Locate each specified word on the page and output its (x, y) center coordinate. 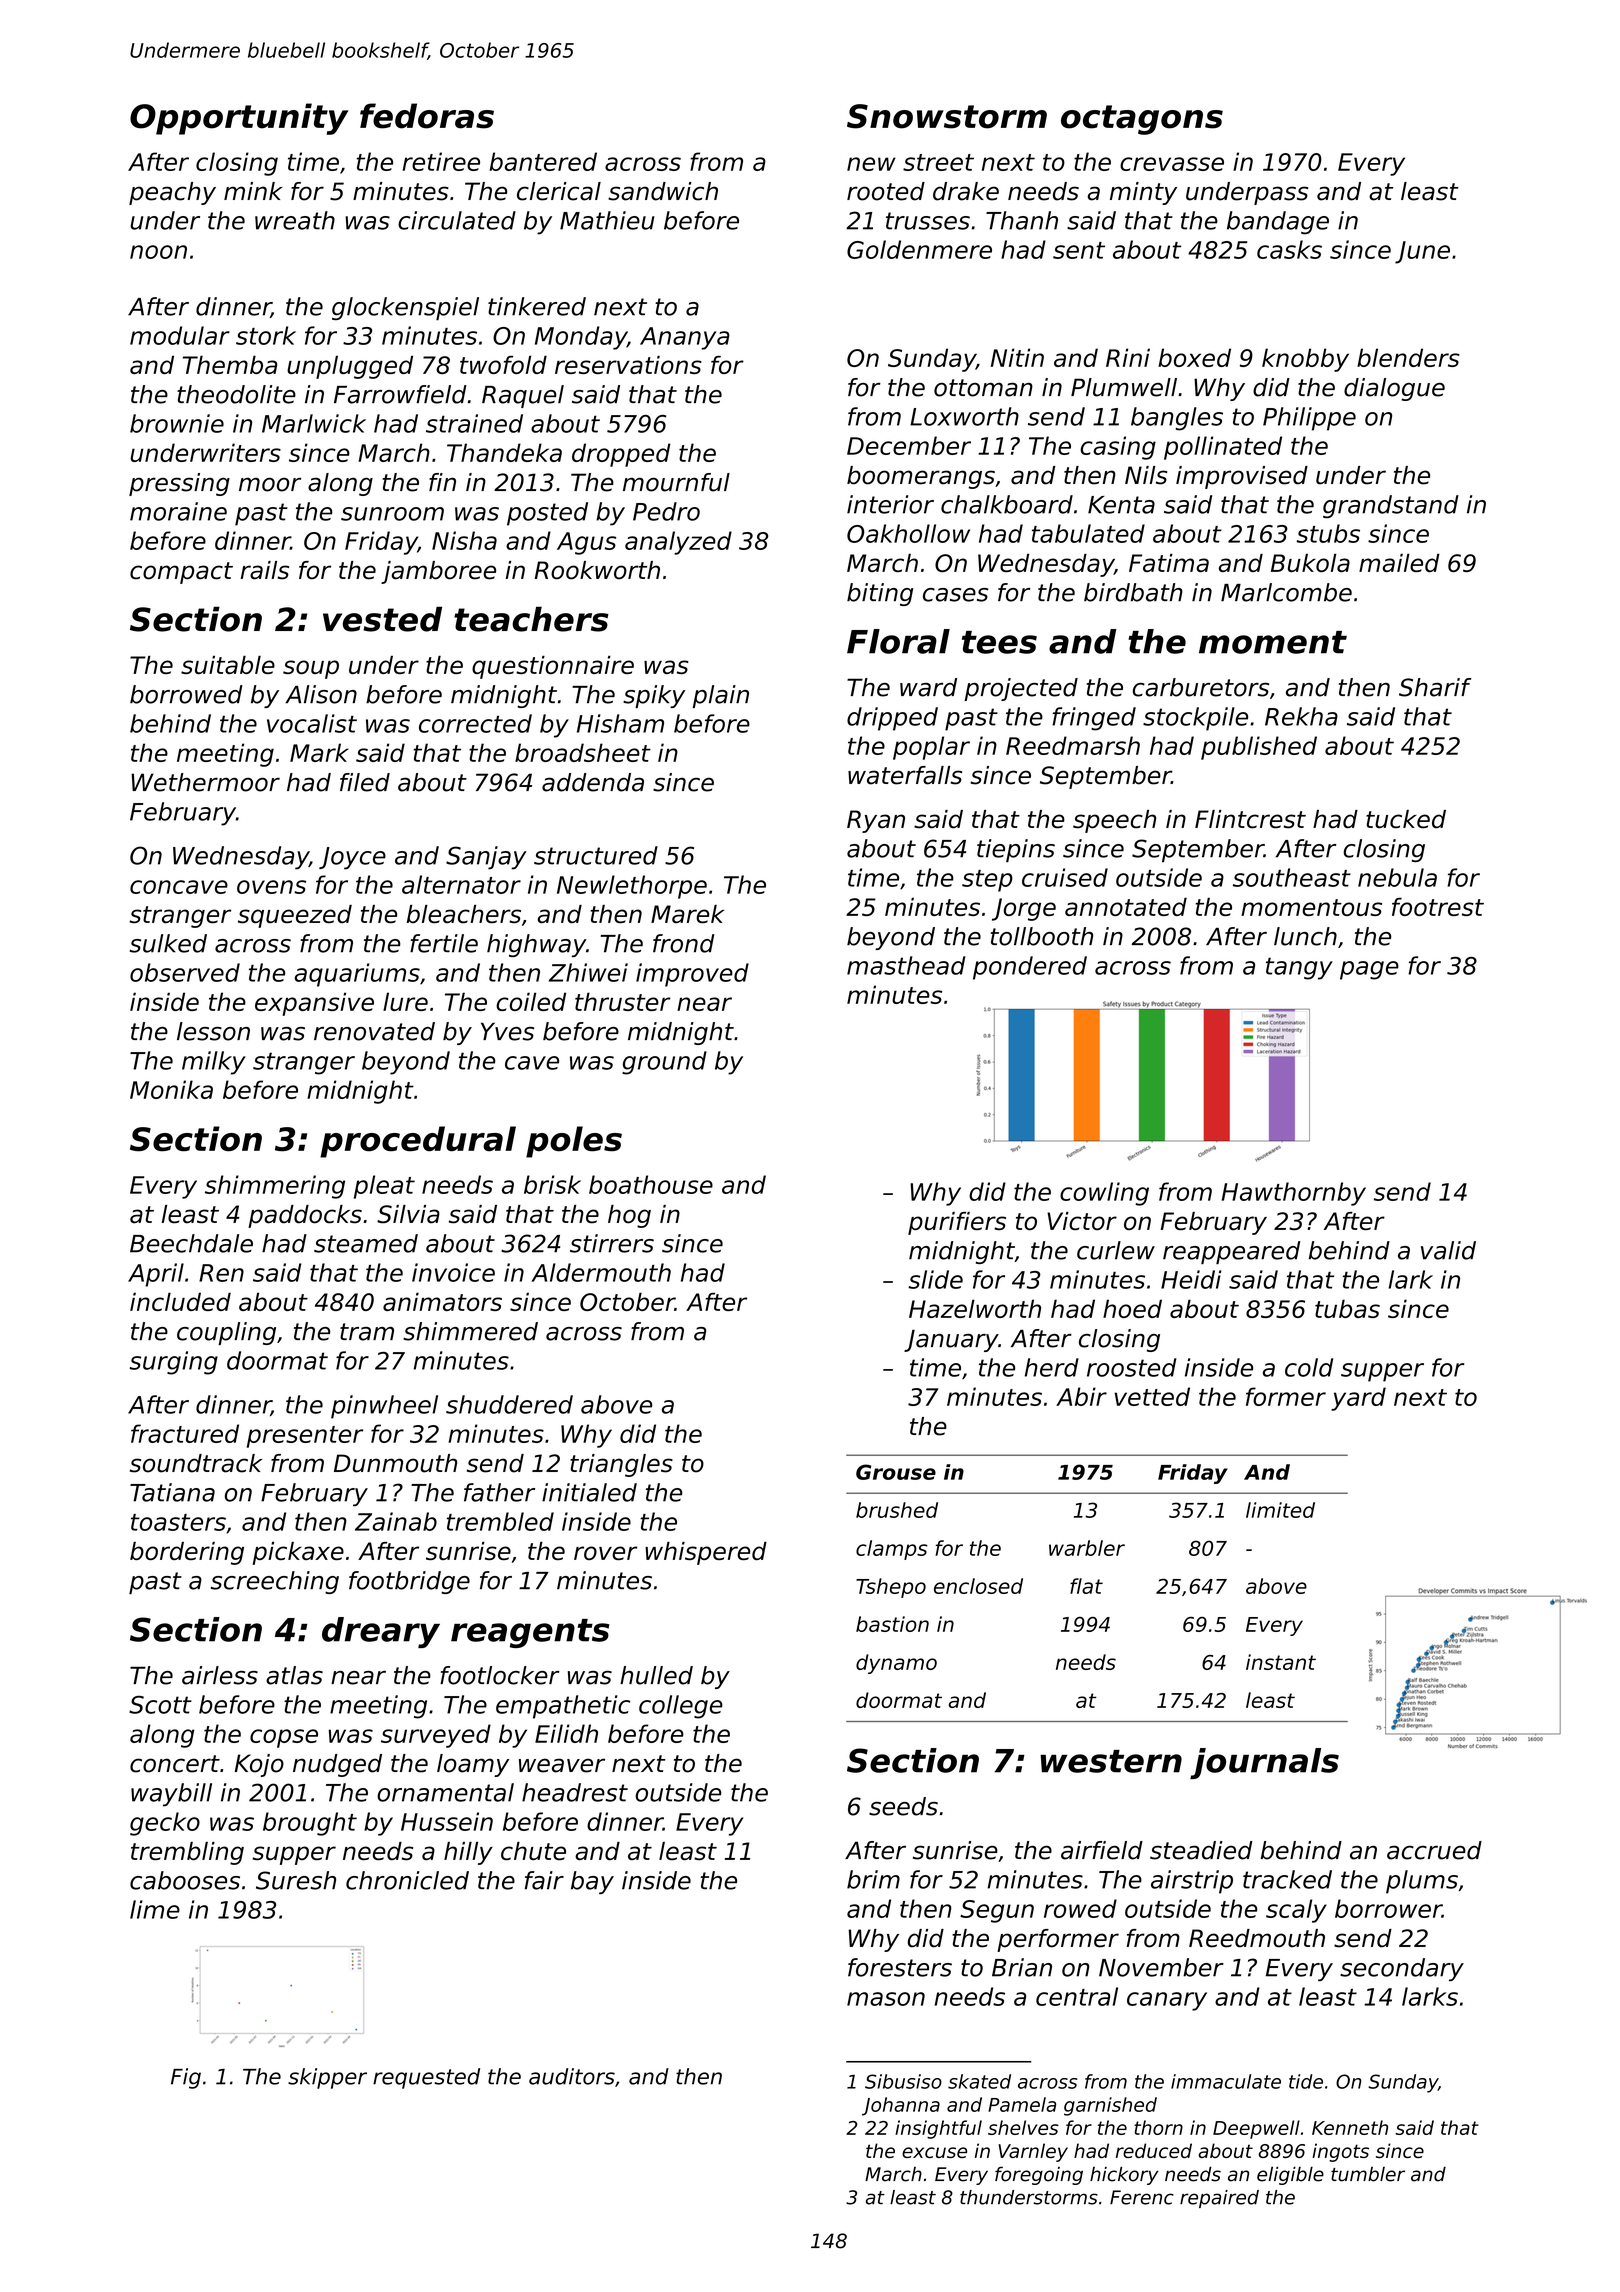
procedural (418, 1142)
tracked (1287, 1879)
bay (592, 1882)
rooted (886, 191)
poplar (931, 748)
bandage (1278, 223)
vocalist (312, 723)
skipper (327, 2078)
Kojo (259, 1765)
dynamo (896, 1664)
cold (1309, 1367)
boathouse (651, 1184)
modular (180, 335)
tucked (1406, 819)
